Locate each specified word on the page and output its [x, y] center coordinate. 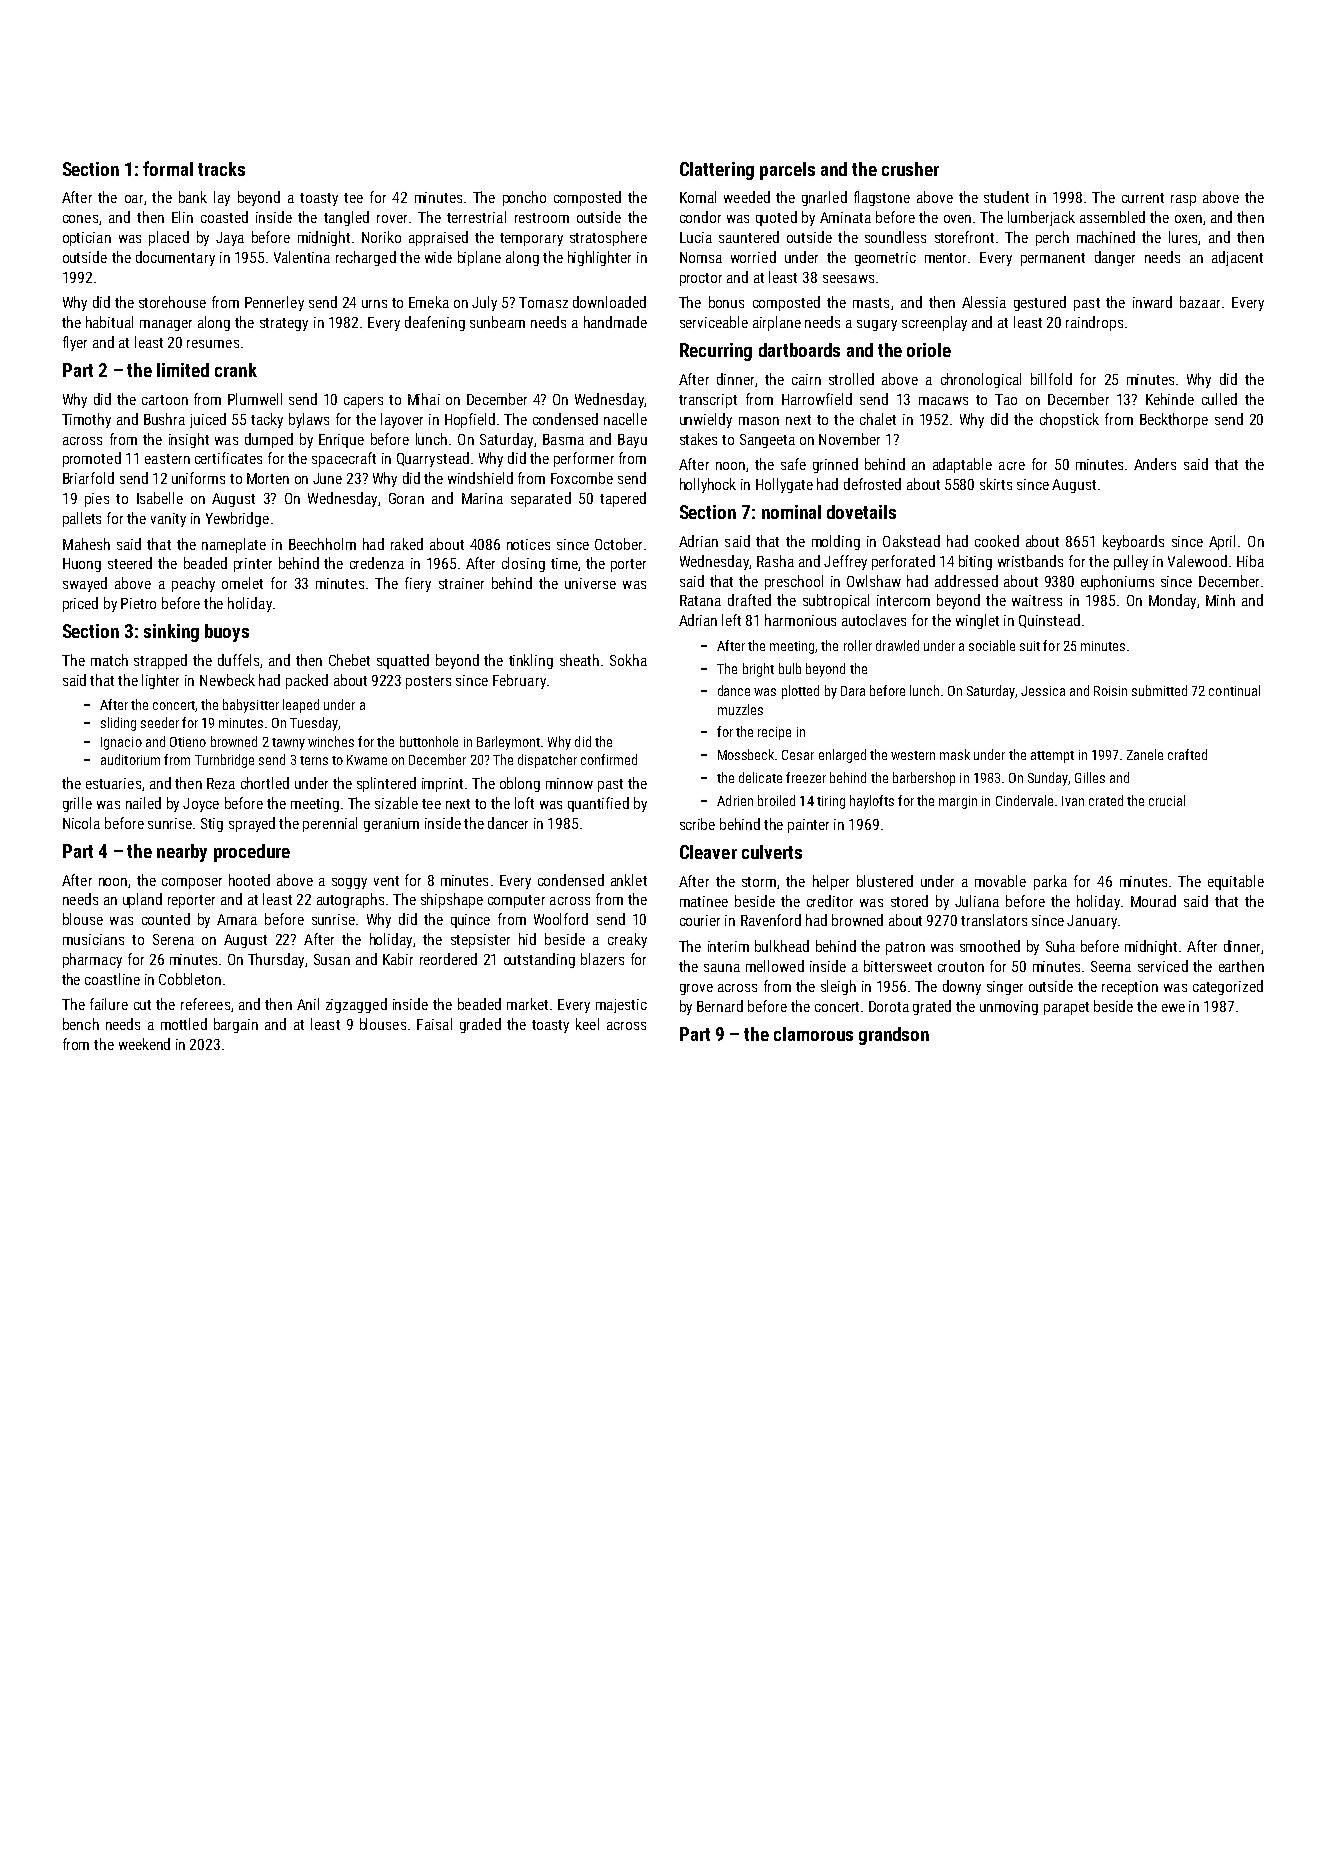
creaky [627, 940]
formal [168, 168]
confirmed [609, 759]
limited [183, 370]
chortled [265, 783]
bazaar [1200, 302]
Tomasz [543, 302]
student [1006, 197]
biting [975, 562]
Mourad [1153, 901]
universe [590, 583]
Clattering [717, 171]
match [109, 660]
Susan [332, 959]
